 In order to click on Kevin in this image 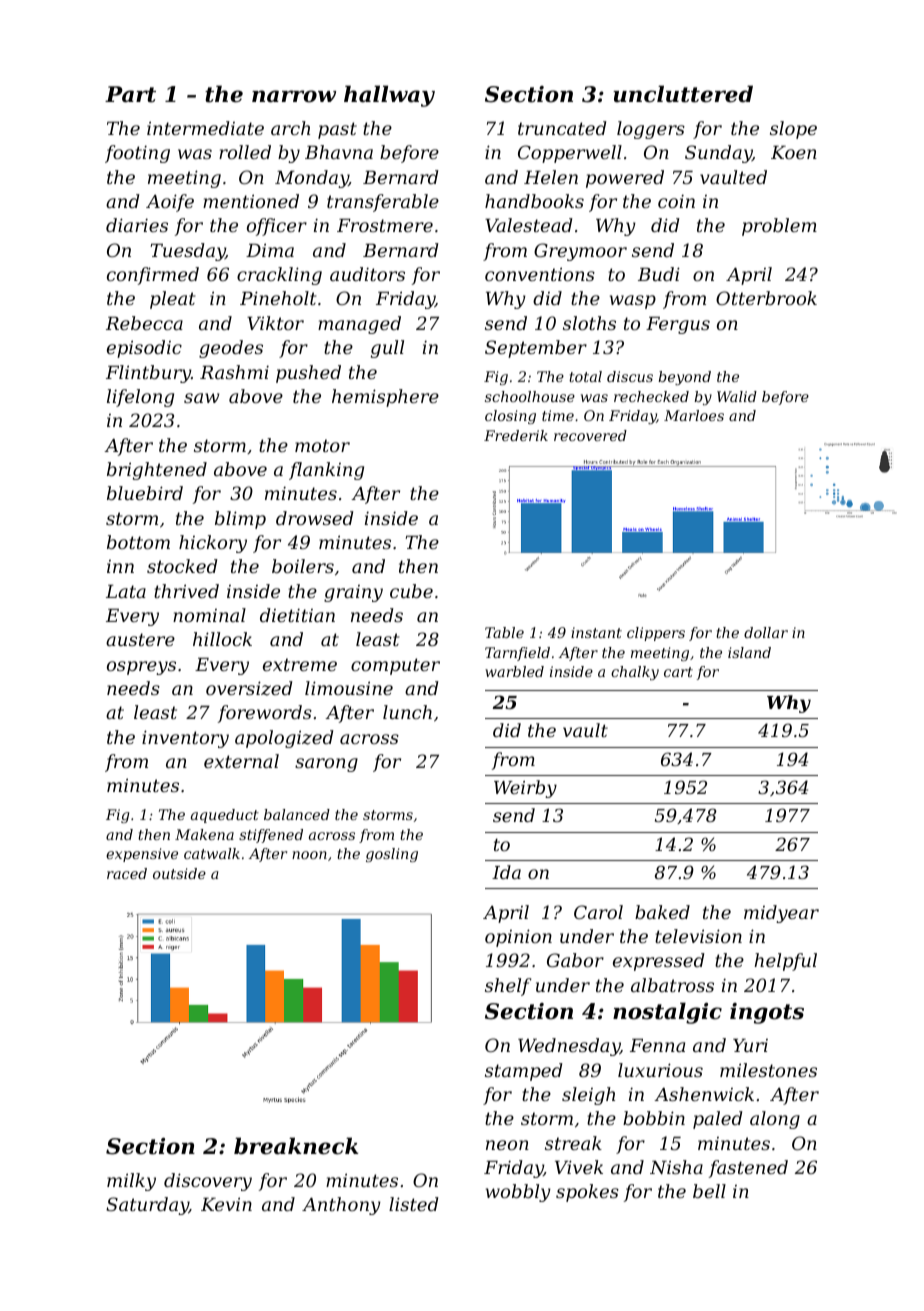, I will do `click(226, 1204)`.
